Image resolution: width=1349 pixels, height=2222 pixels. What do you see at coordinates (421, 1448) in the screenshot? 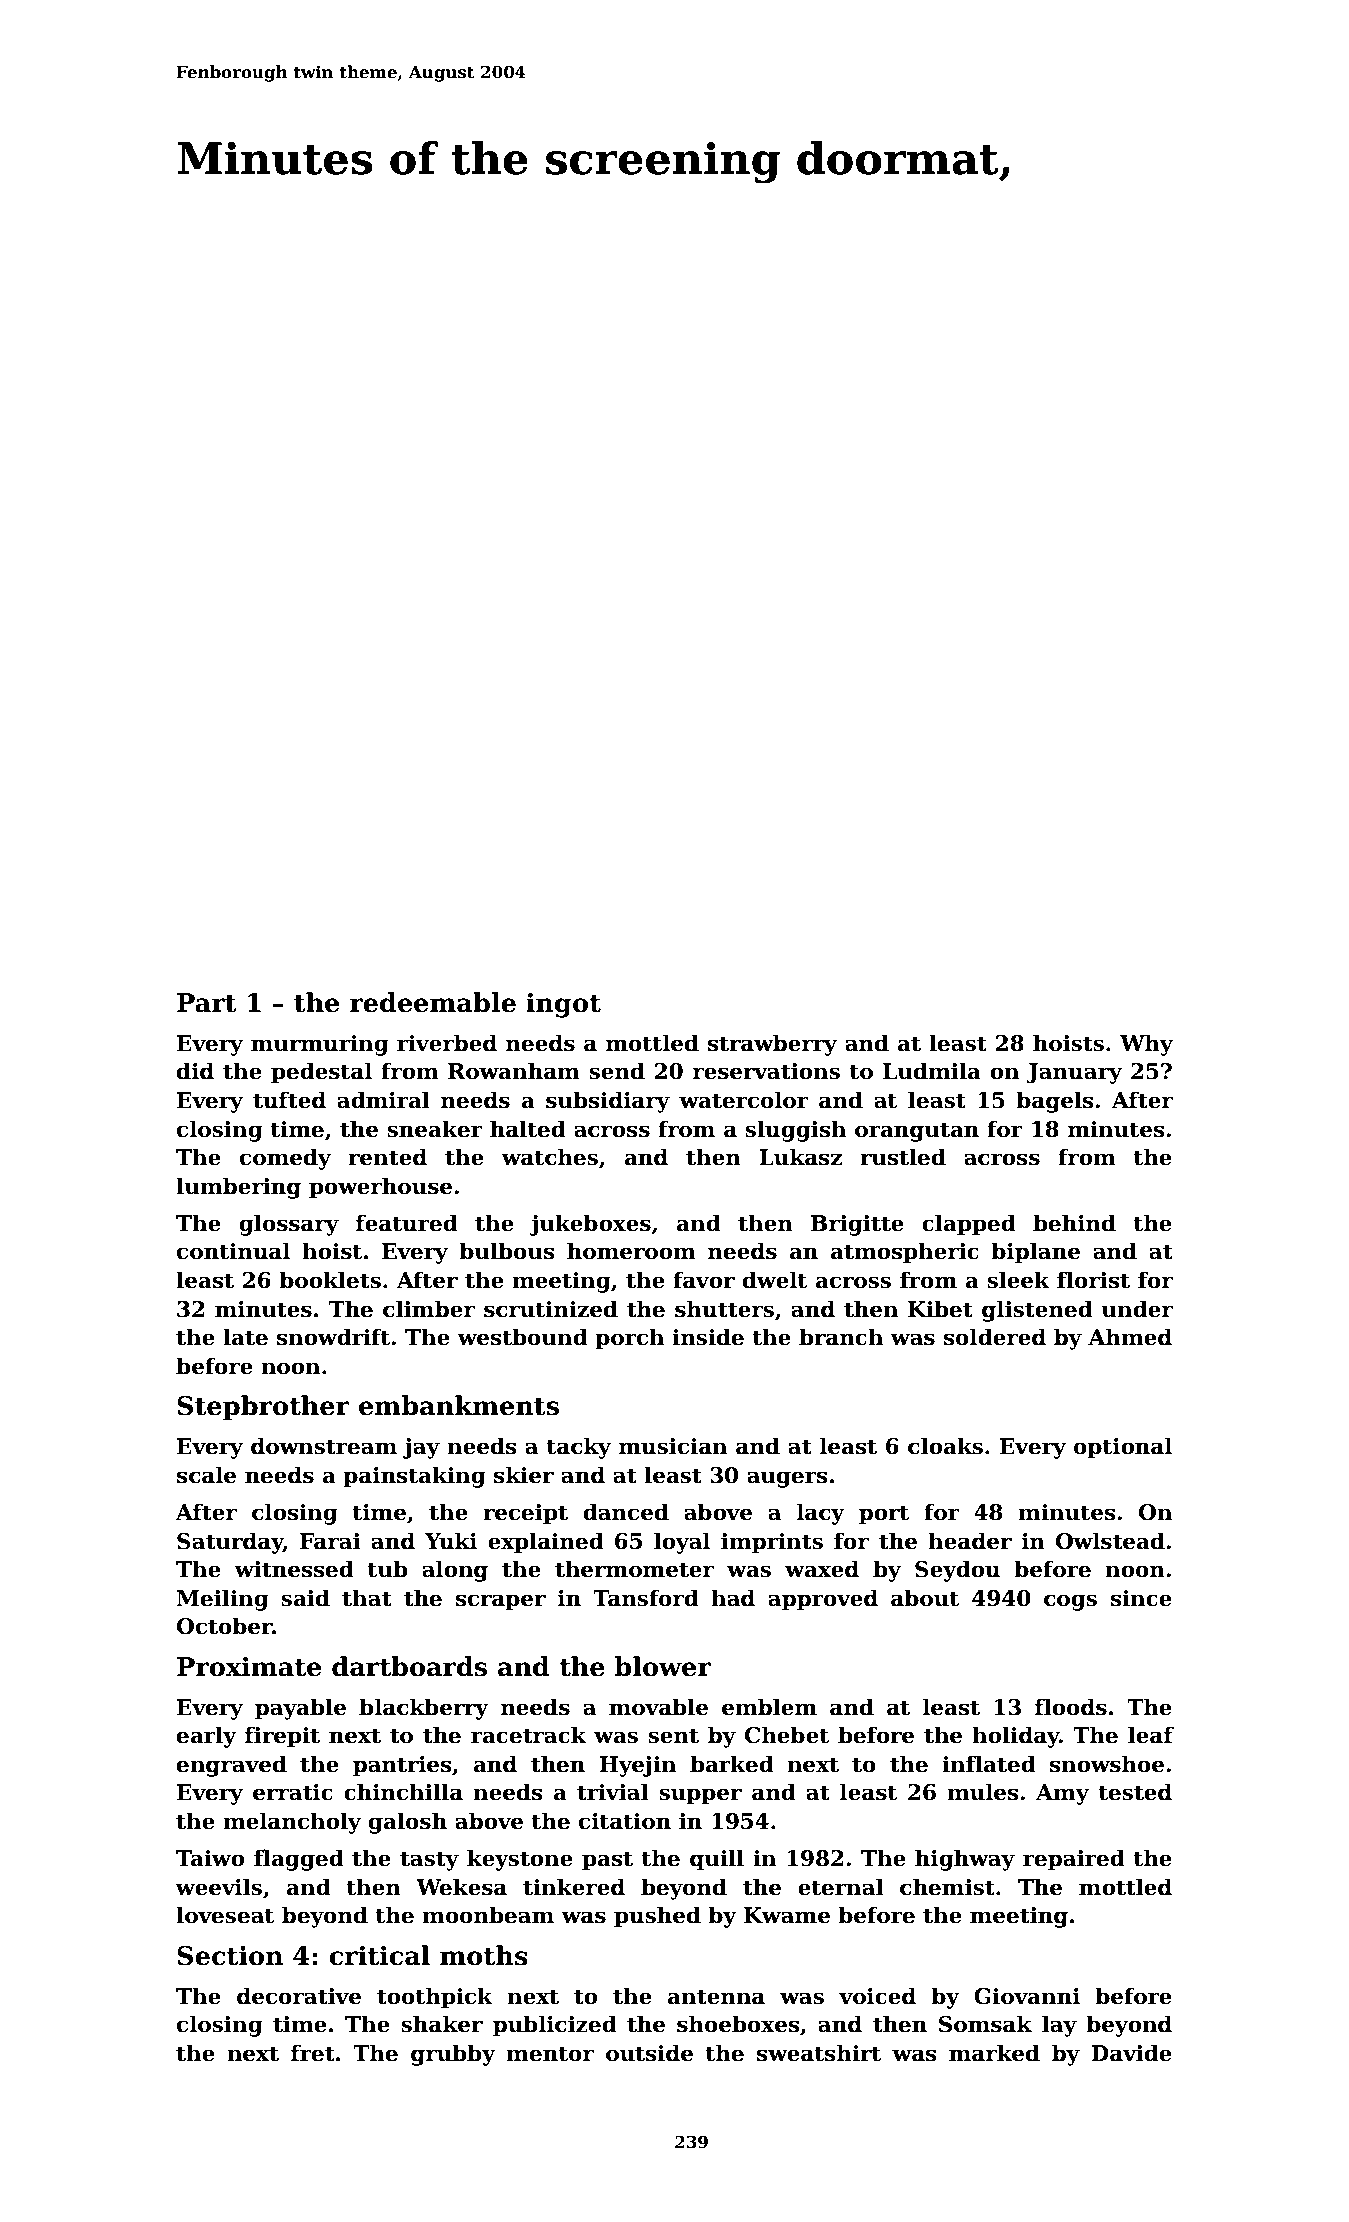
I see `jay` at bounding box center [421, 1448].
